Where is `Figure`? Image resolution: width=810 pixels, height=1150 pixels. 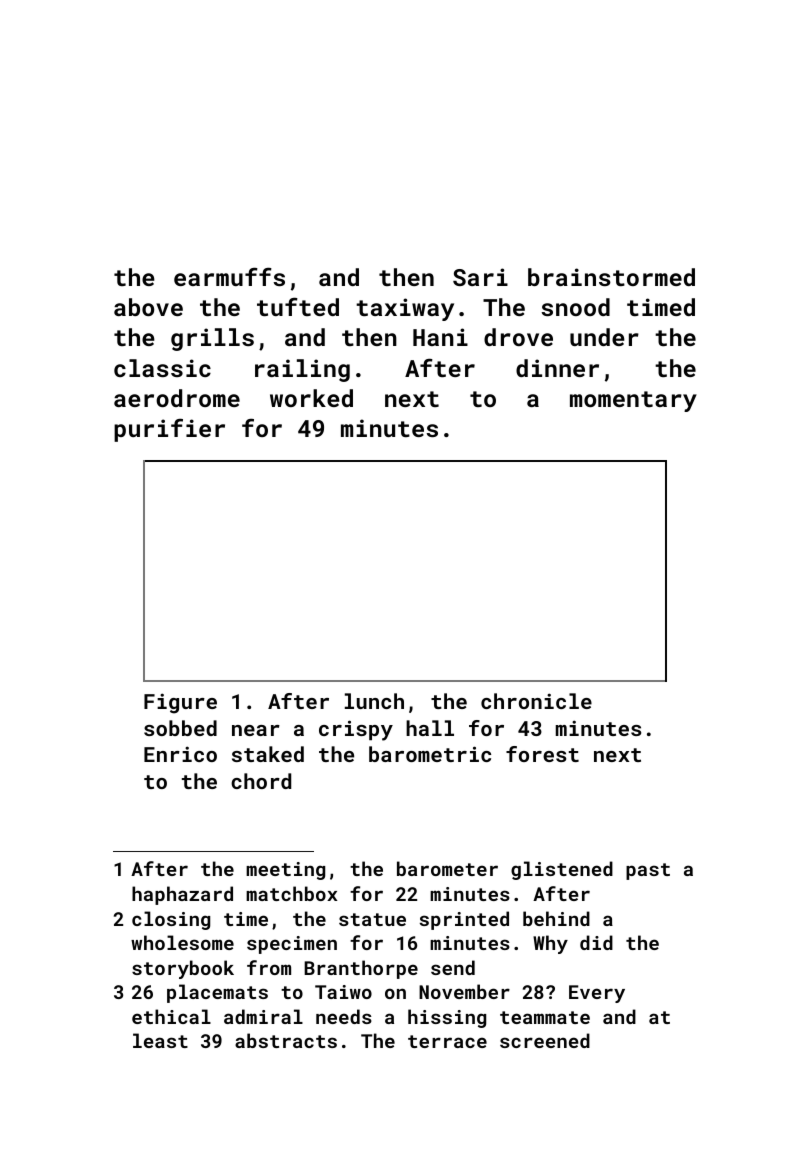
Figure is located at coordinates (180, 703).
